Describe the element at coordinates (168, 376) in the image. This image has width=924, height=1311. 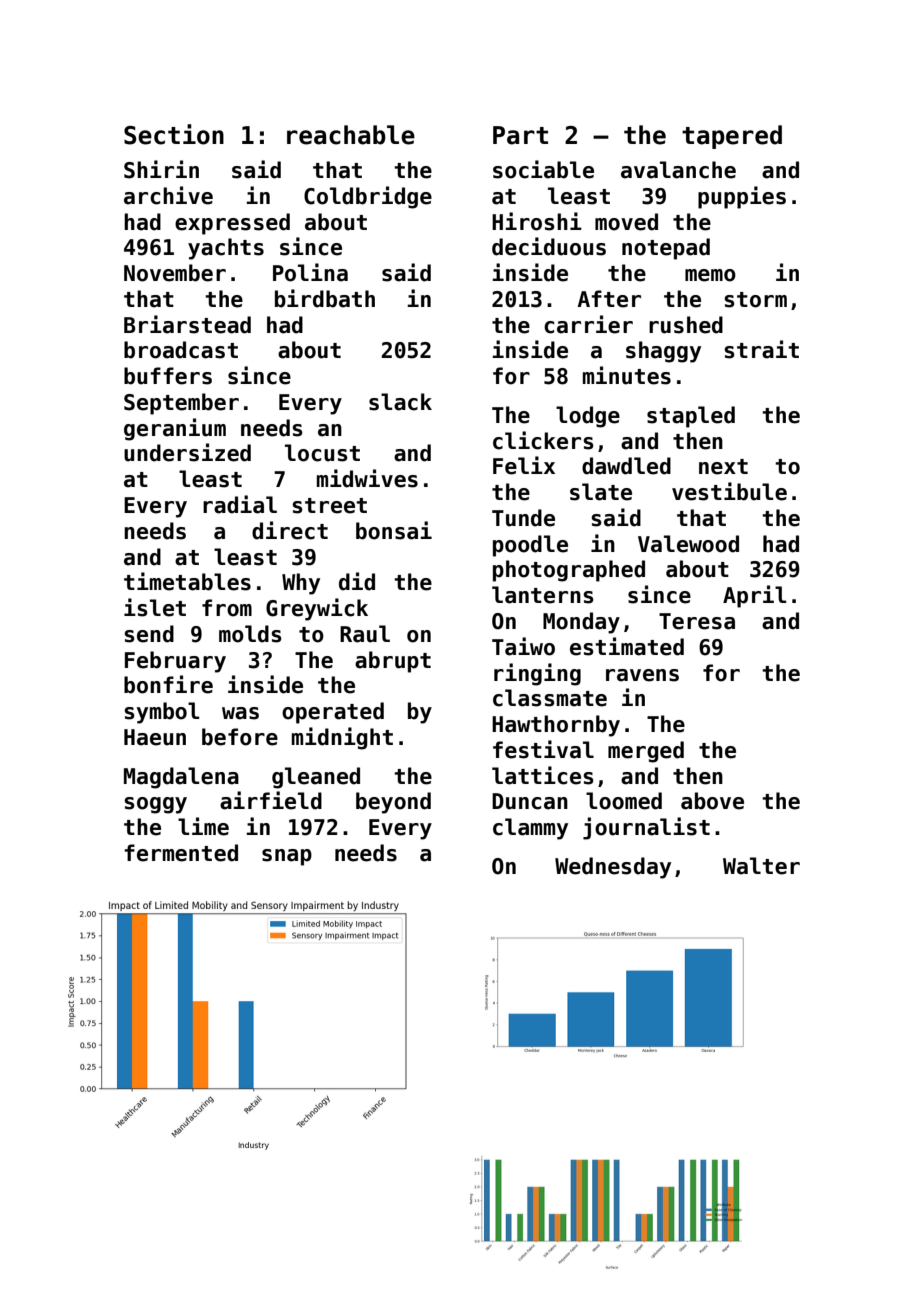
I see `buffers` at that location.
